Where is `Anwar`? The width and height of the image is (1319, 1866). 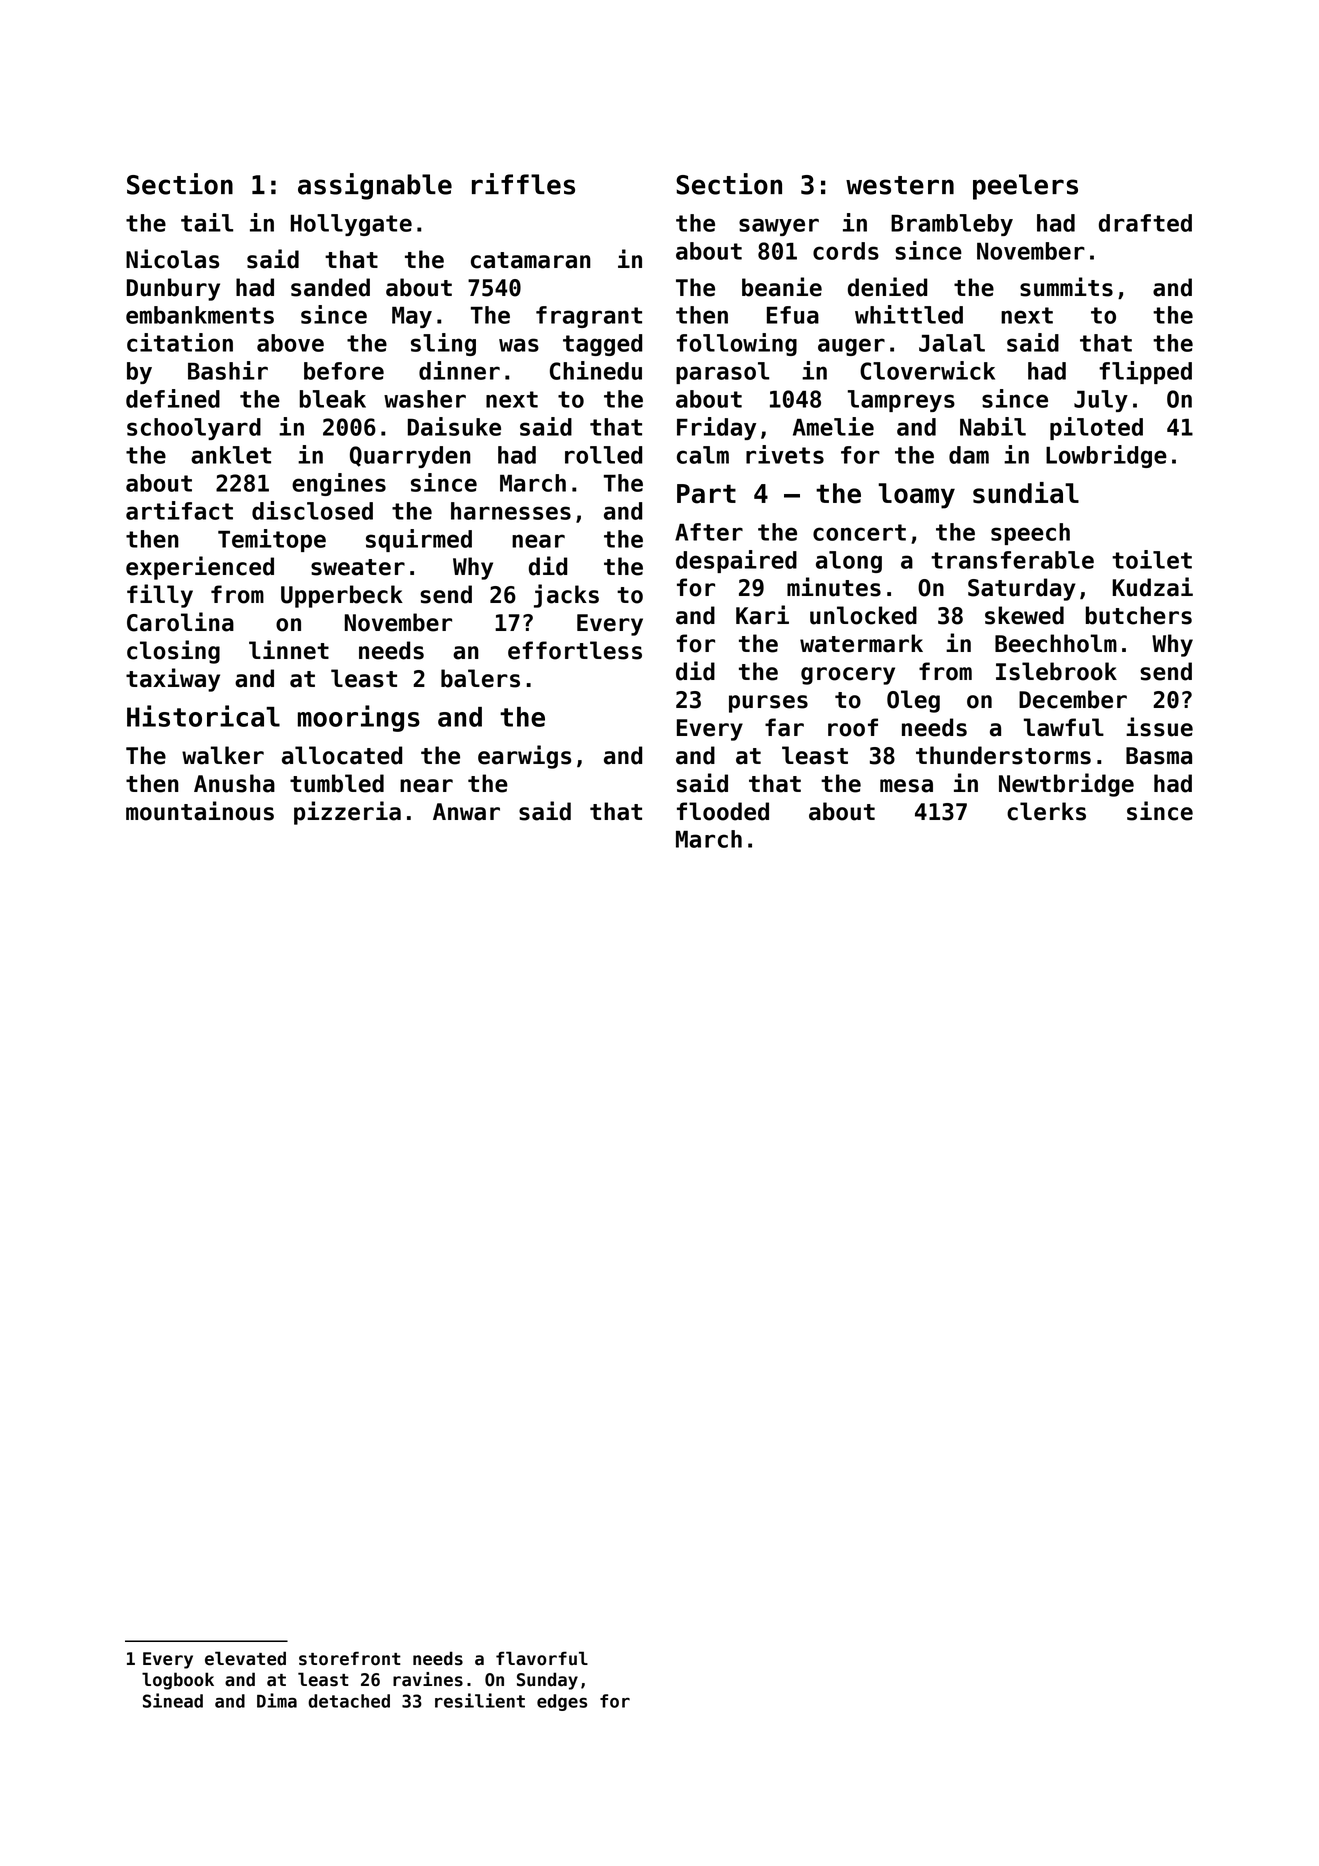
Anwar is located at coordinates (466, 812).
